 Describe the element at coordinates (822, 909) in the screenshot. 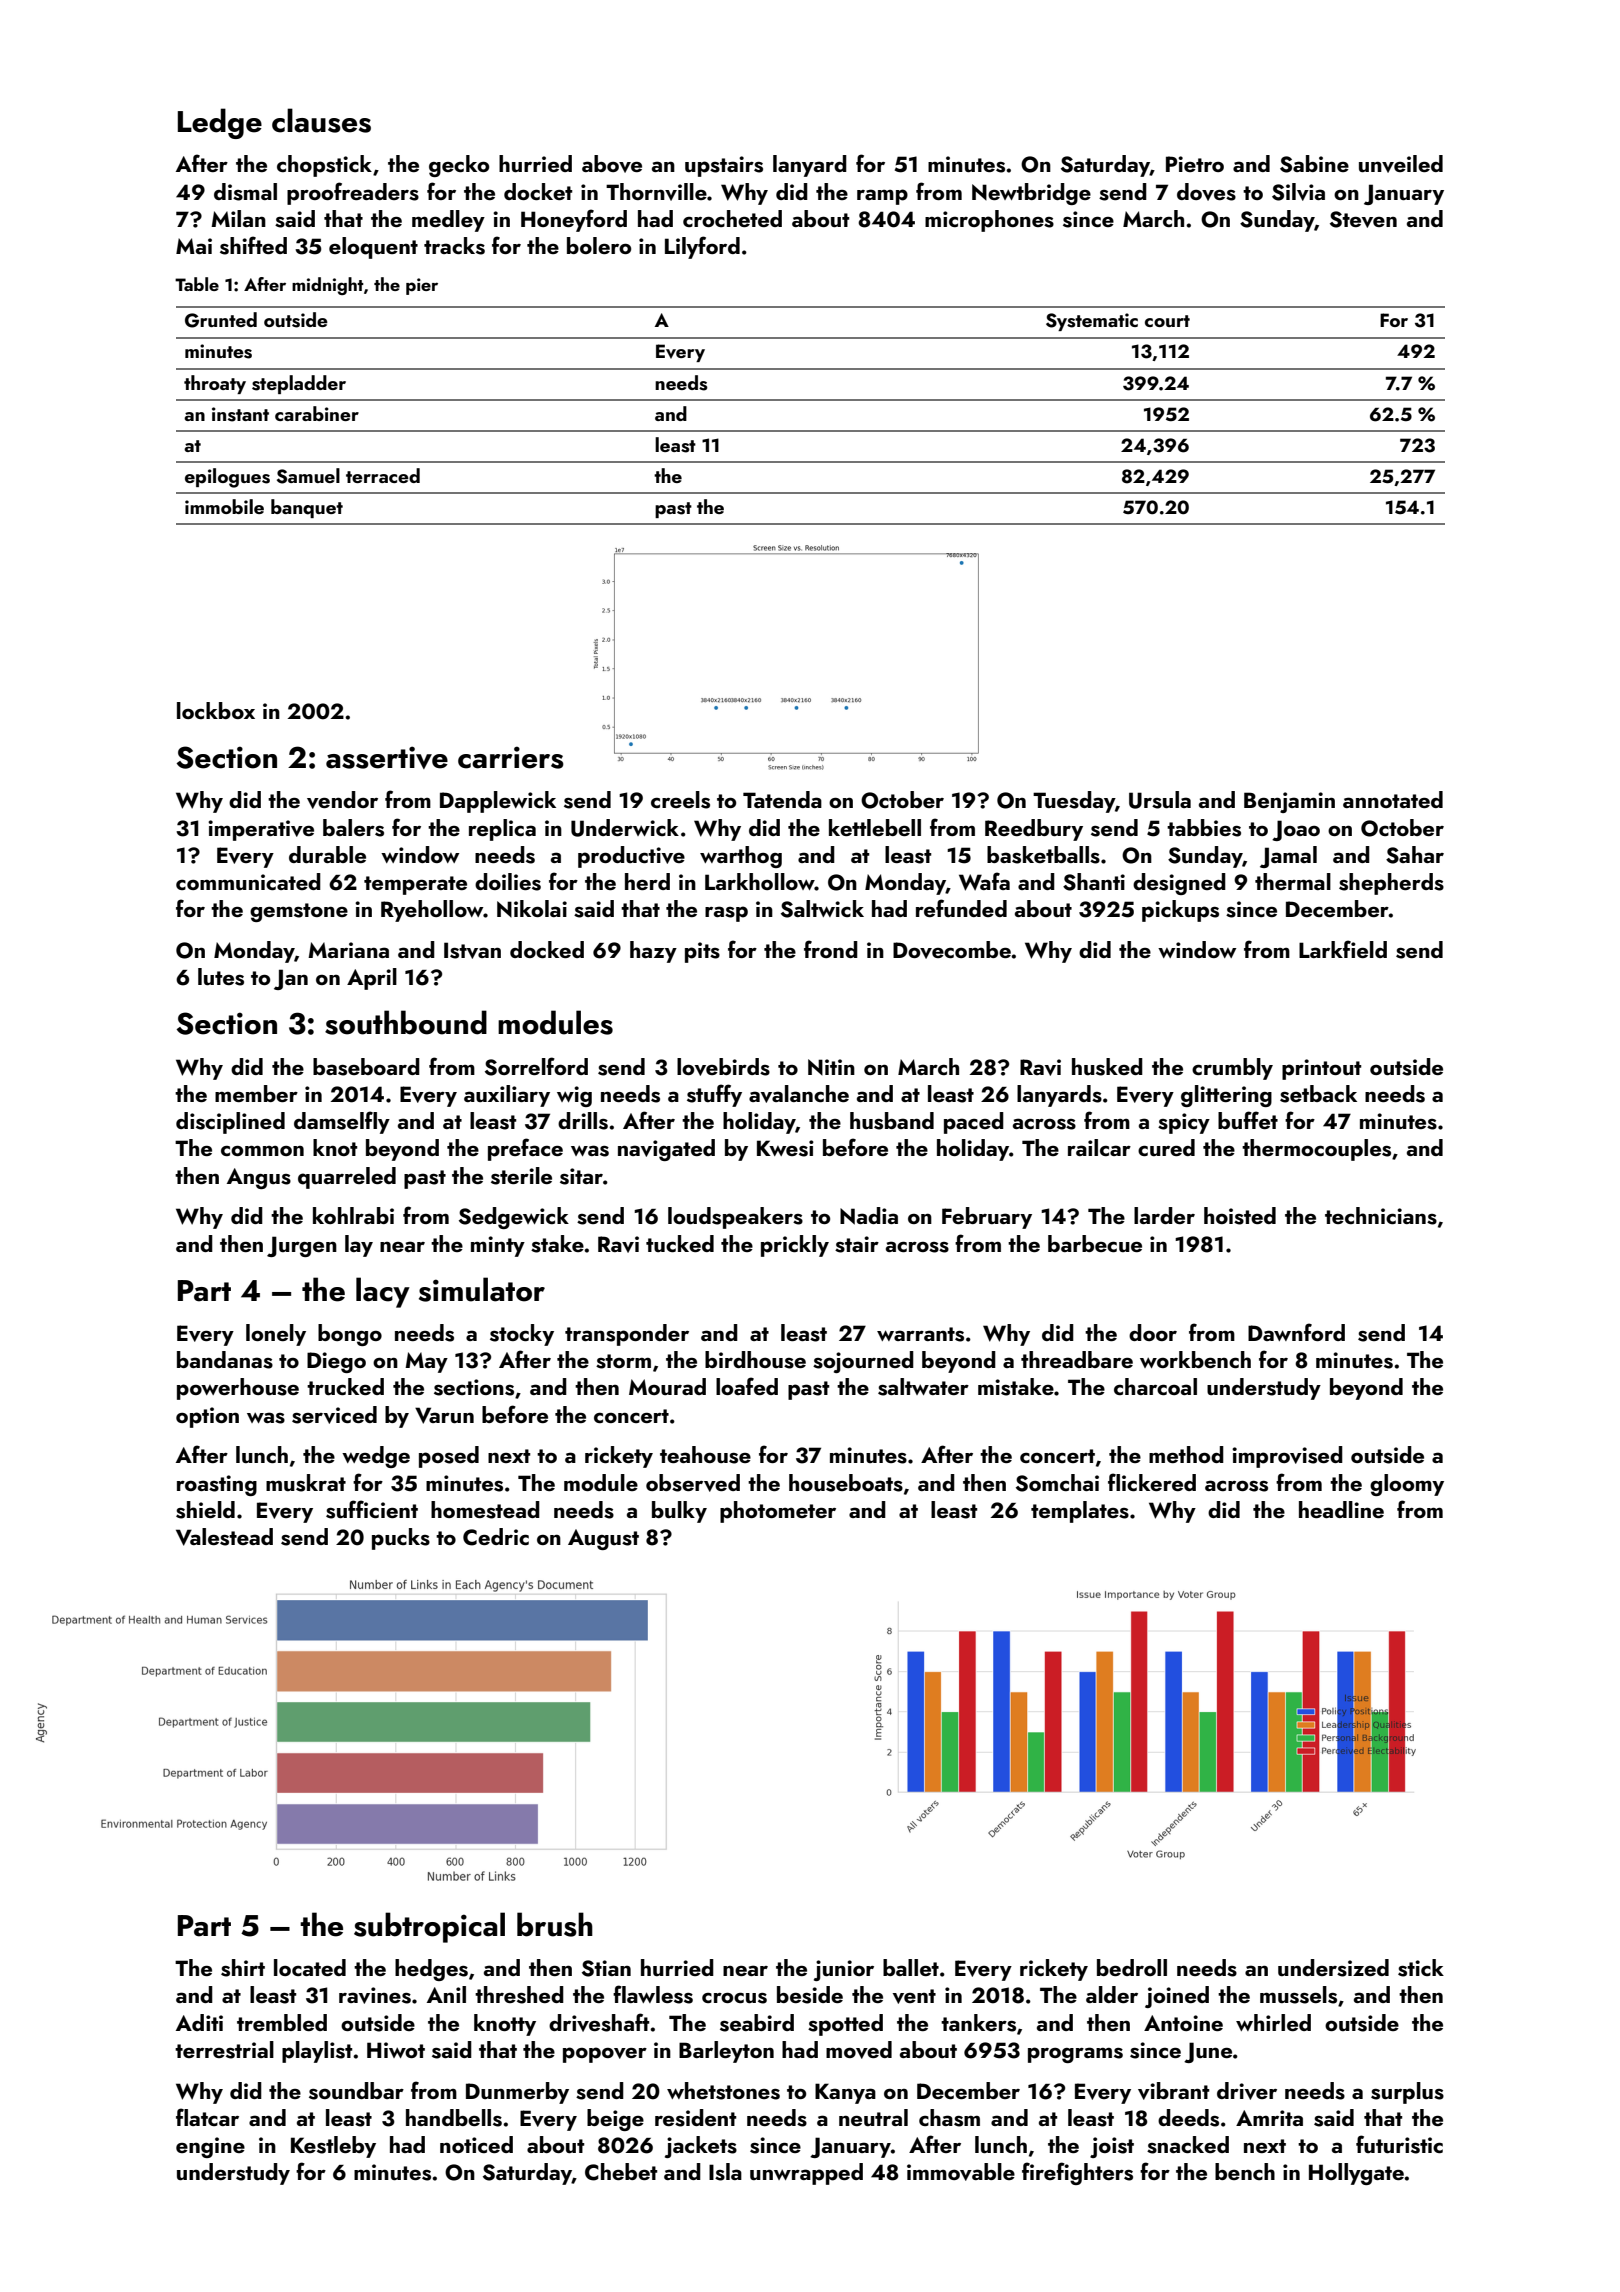

I see `Saltwick` at that location.
